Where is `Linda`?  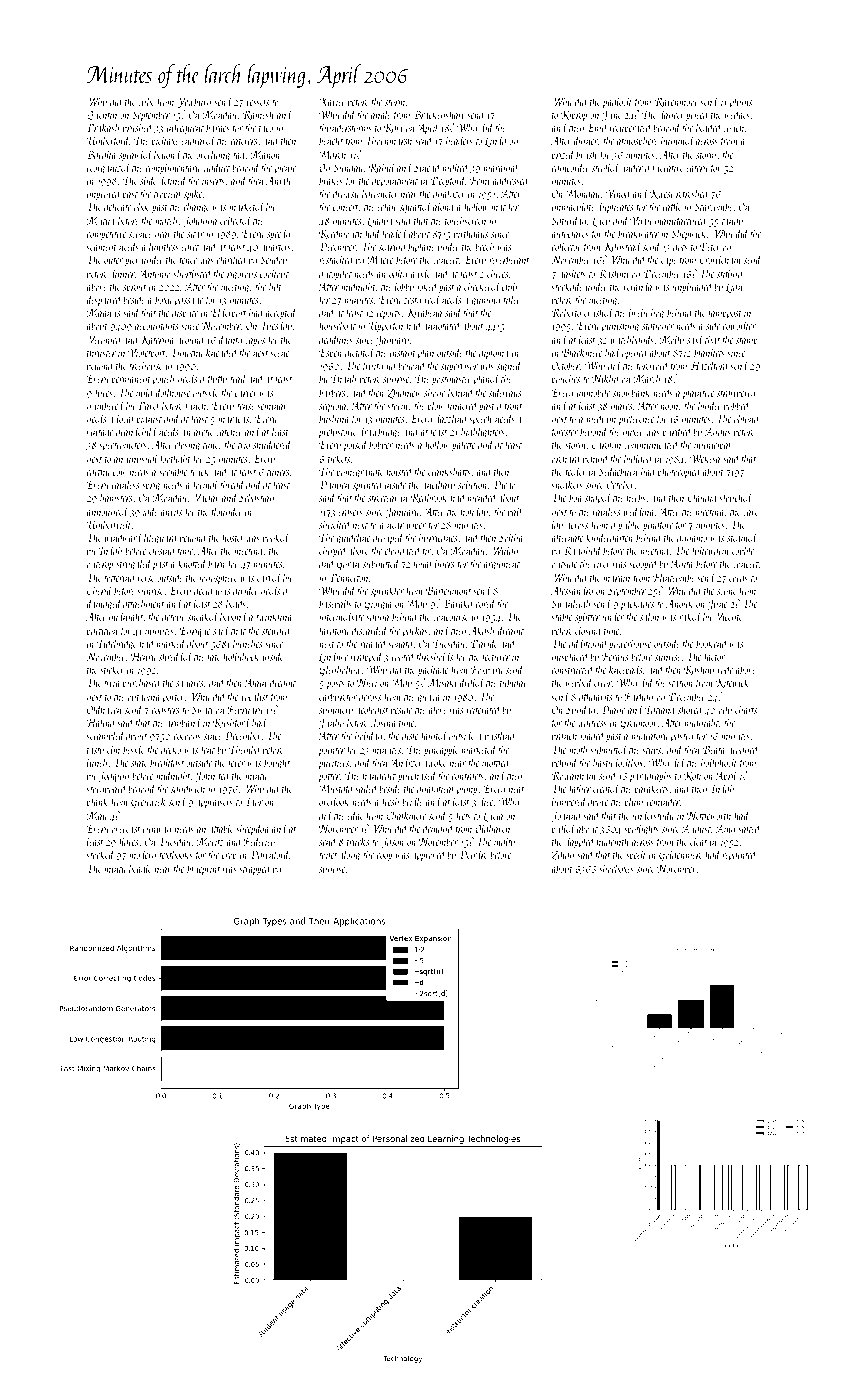 Linda is located at coordinates (495, 141).
